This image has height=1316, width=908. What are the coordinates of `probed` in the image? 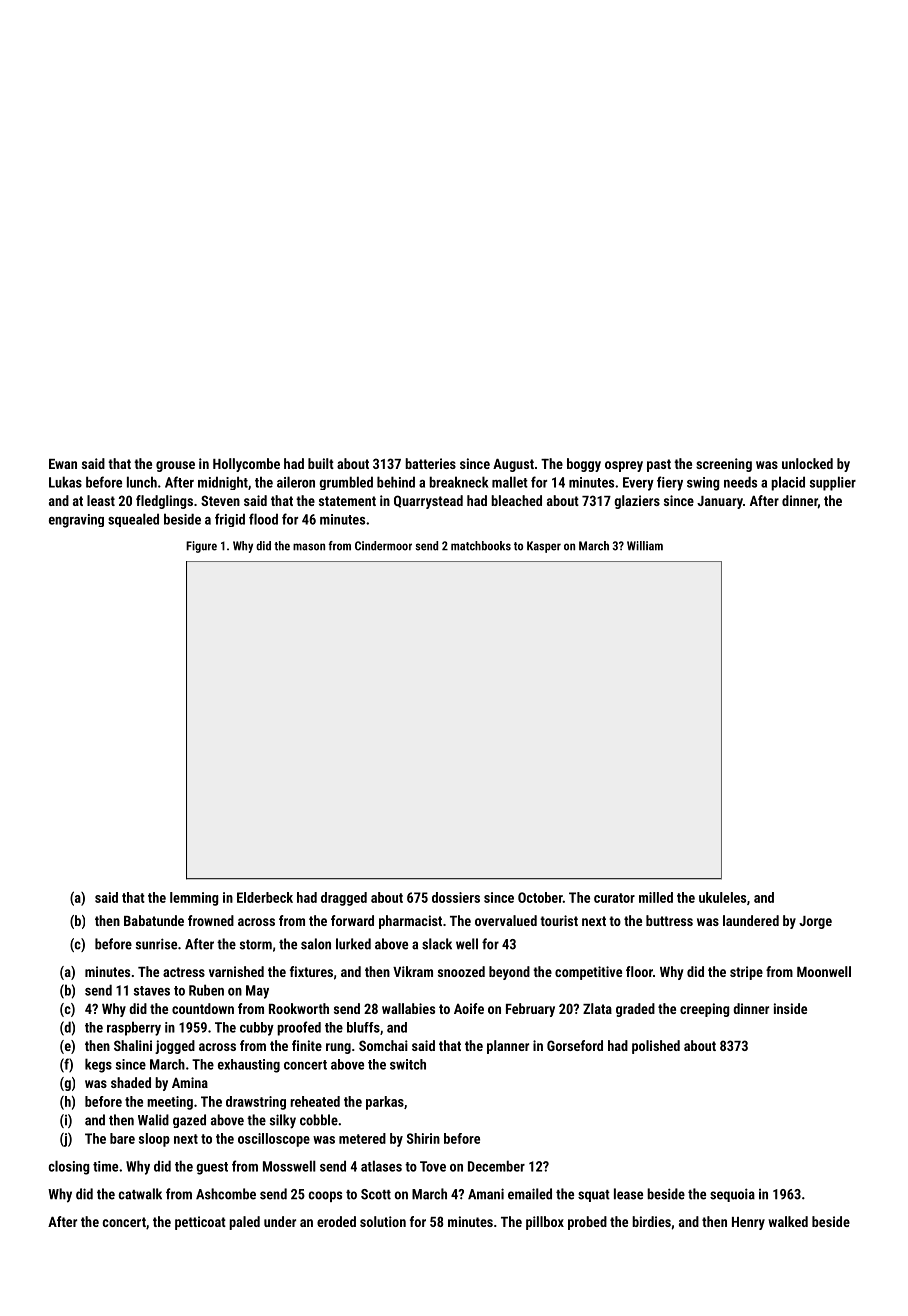 It's located at (587, 1223).
